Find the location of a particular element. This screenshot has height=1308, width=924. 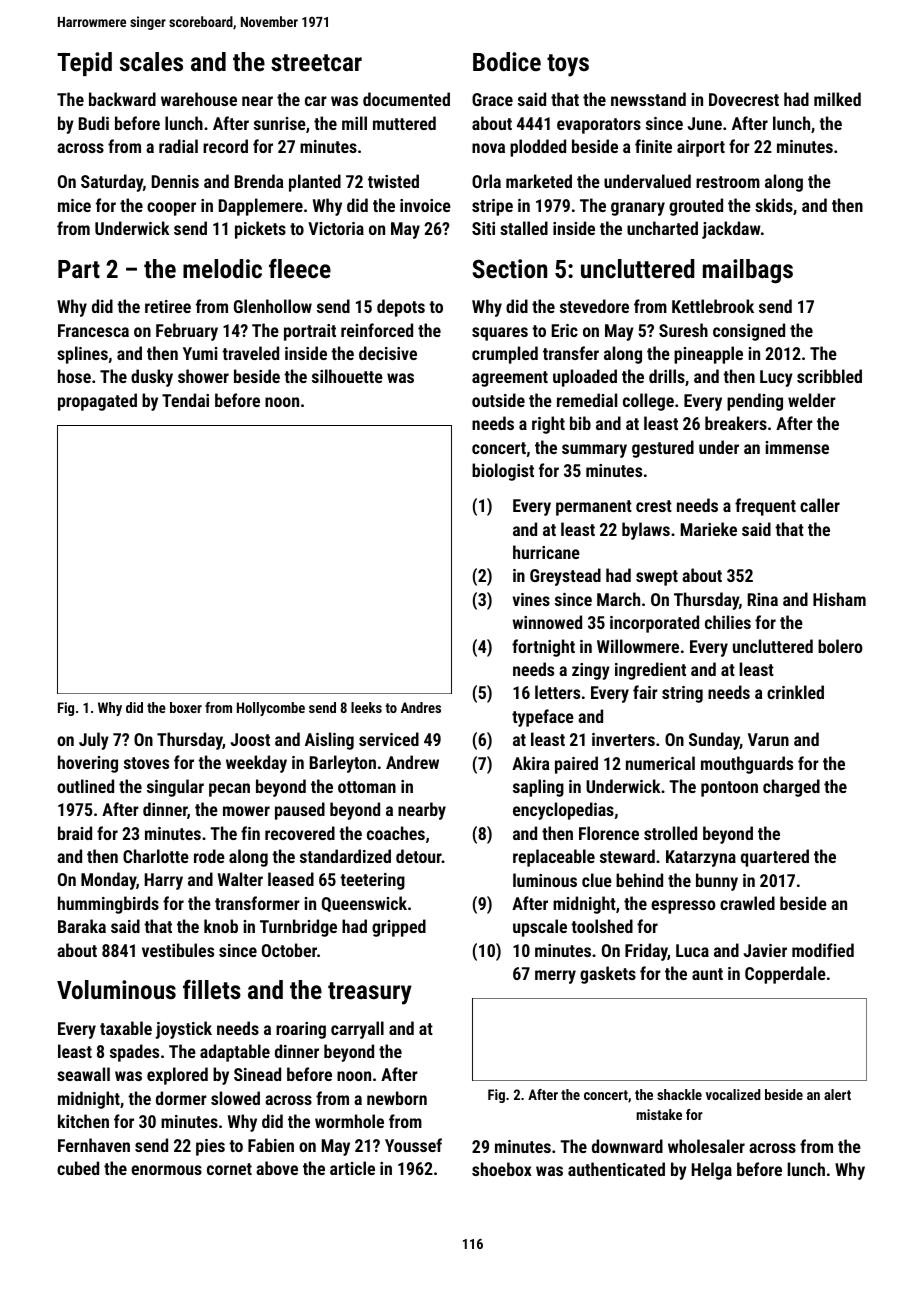

clue is located at coordinates (597, 880).
